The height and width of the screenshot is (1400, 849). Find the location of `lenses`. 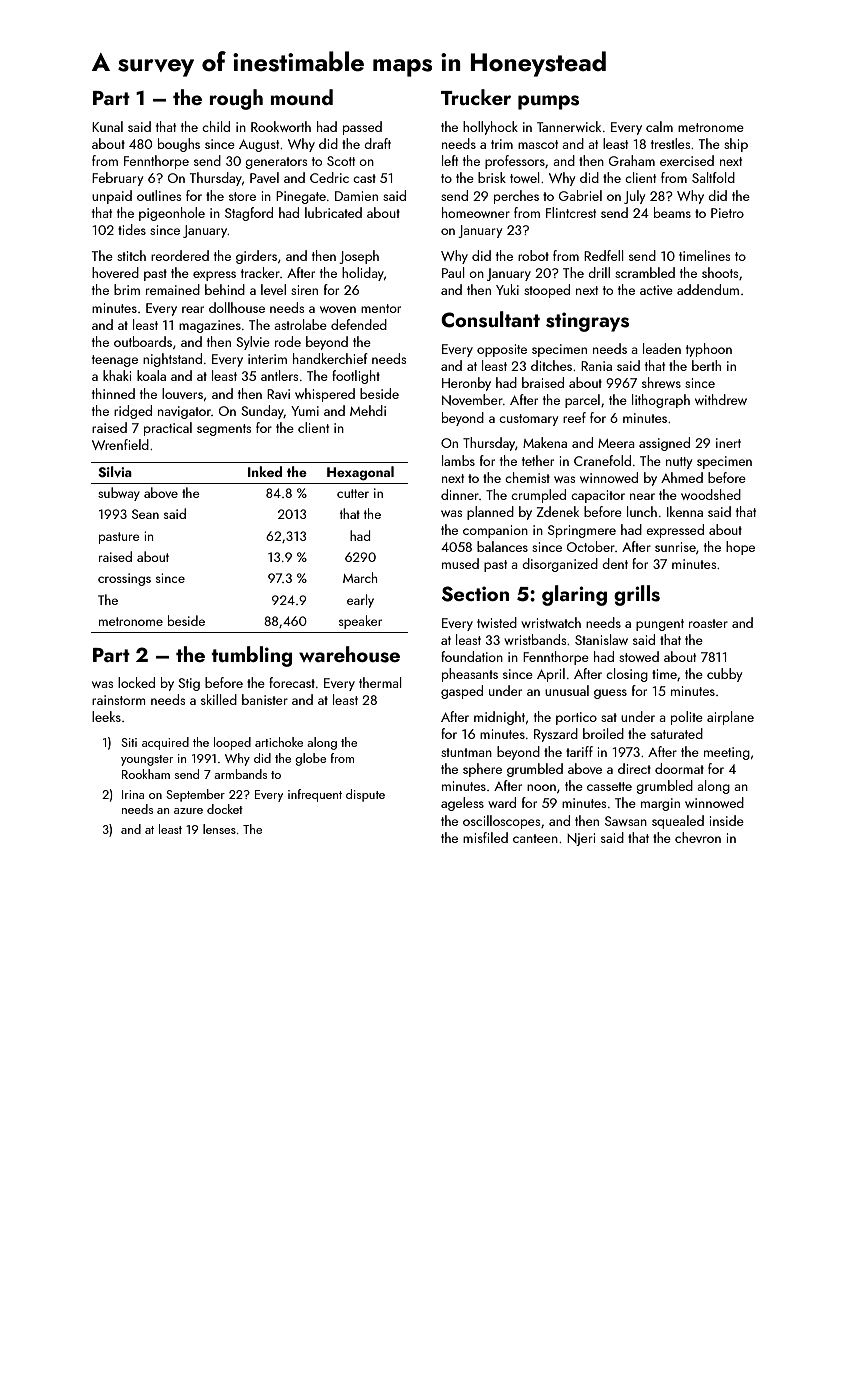

lenses is located at coordinates (219, 829).
